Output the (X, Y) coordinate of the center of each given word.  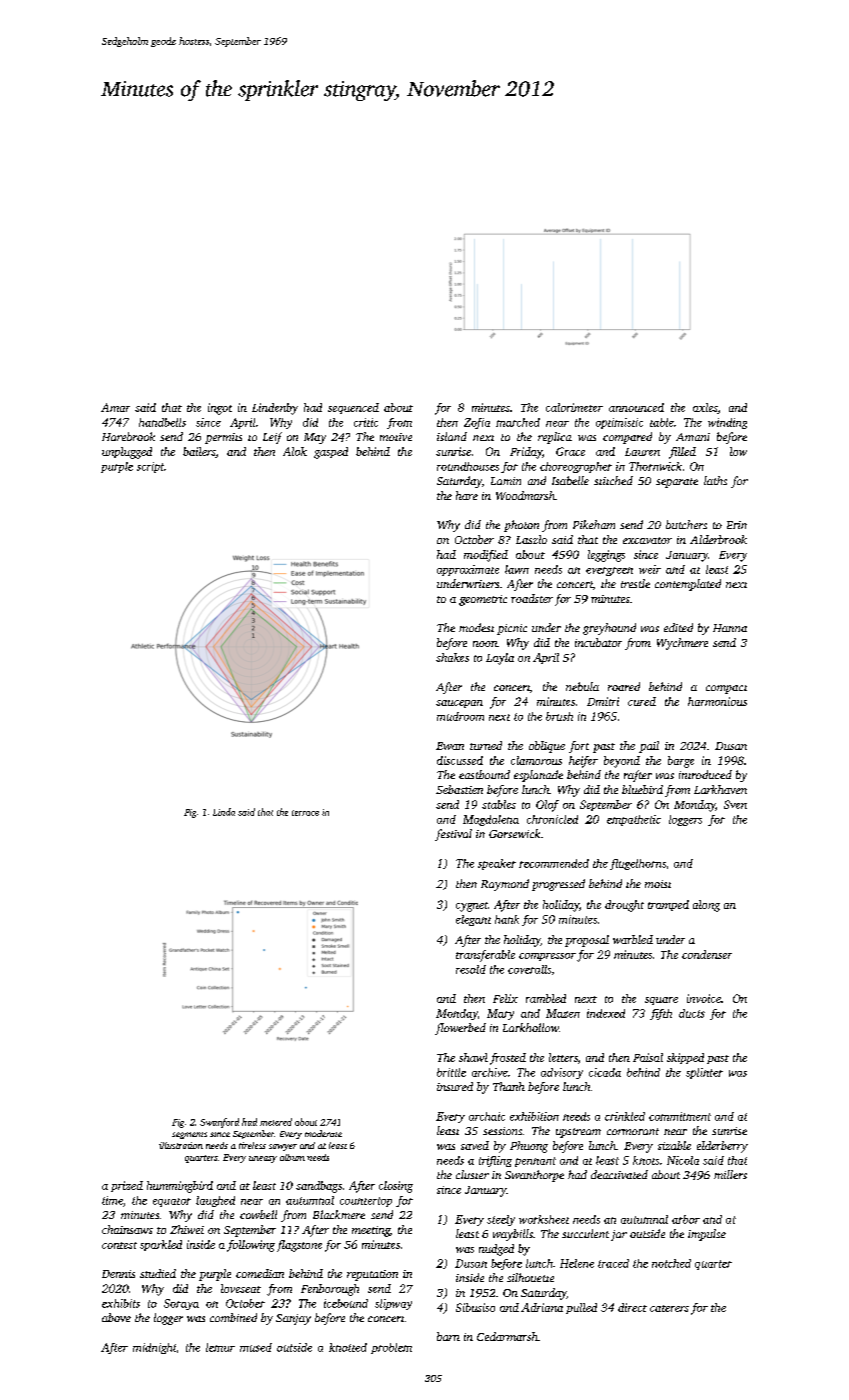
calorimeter (574, 407)
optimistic (619, 423)
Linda (224, 812)
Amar (115, 407)
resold (471, 969)
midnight (154, 1348)
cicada (605, 1072)
